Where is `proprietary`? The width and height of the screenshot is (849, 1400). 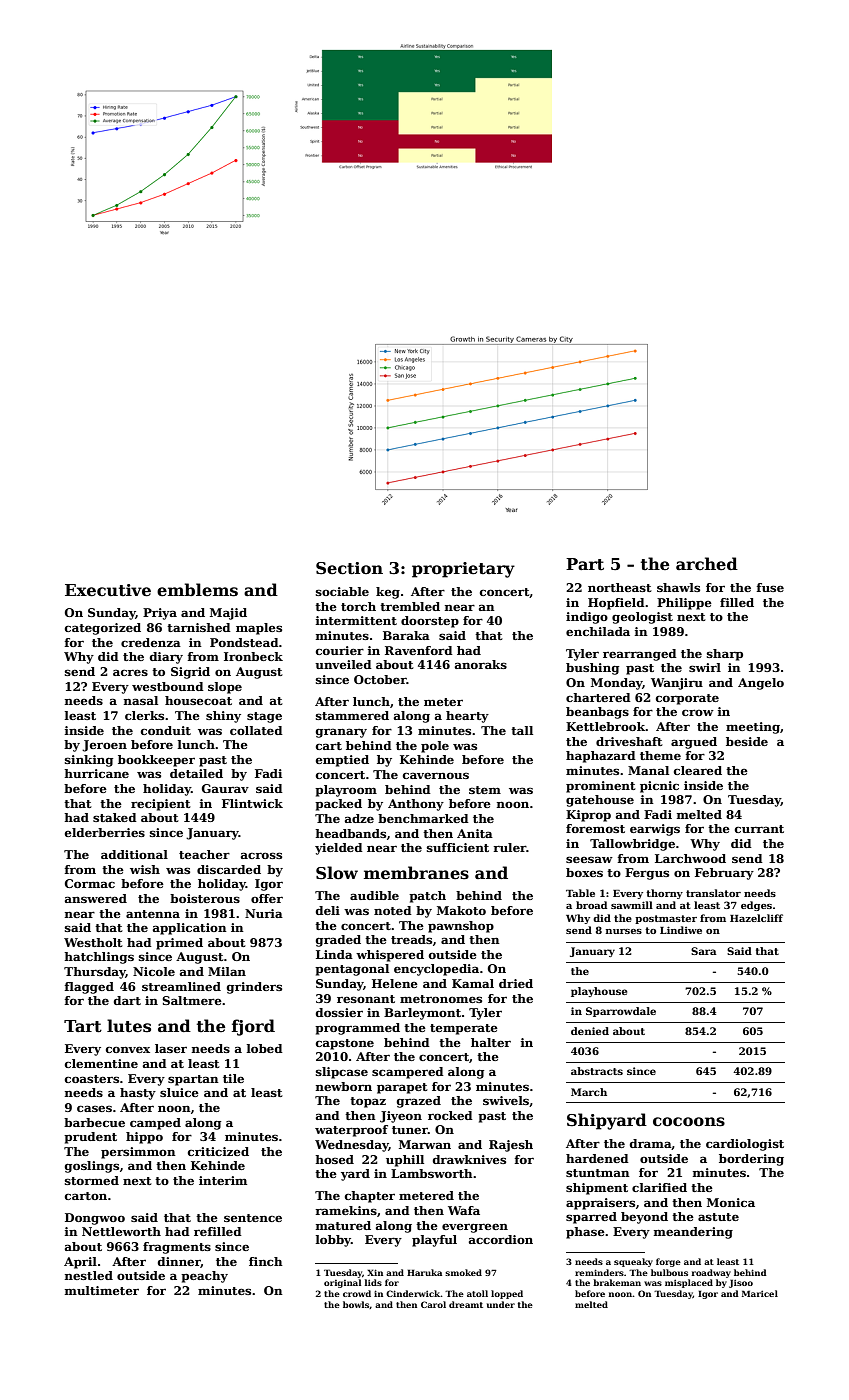 proprietary is located at coordinates (463, 570).
